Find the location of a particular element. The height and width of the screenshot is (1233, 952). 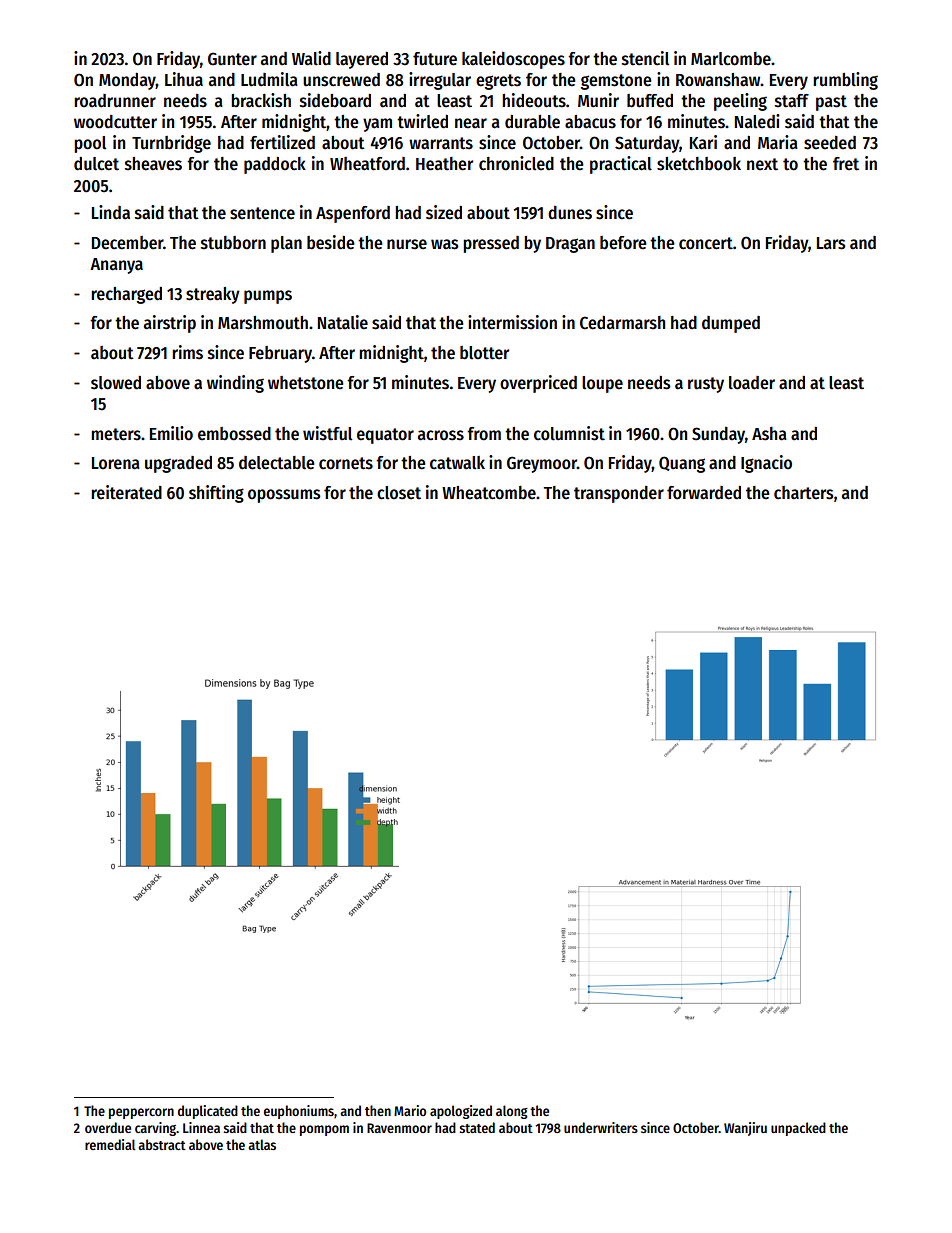

near is located at coordinates (471, 123).
